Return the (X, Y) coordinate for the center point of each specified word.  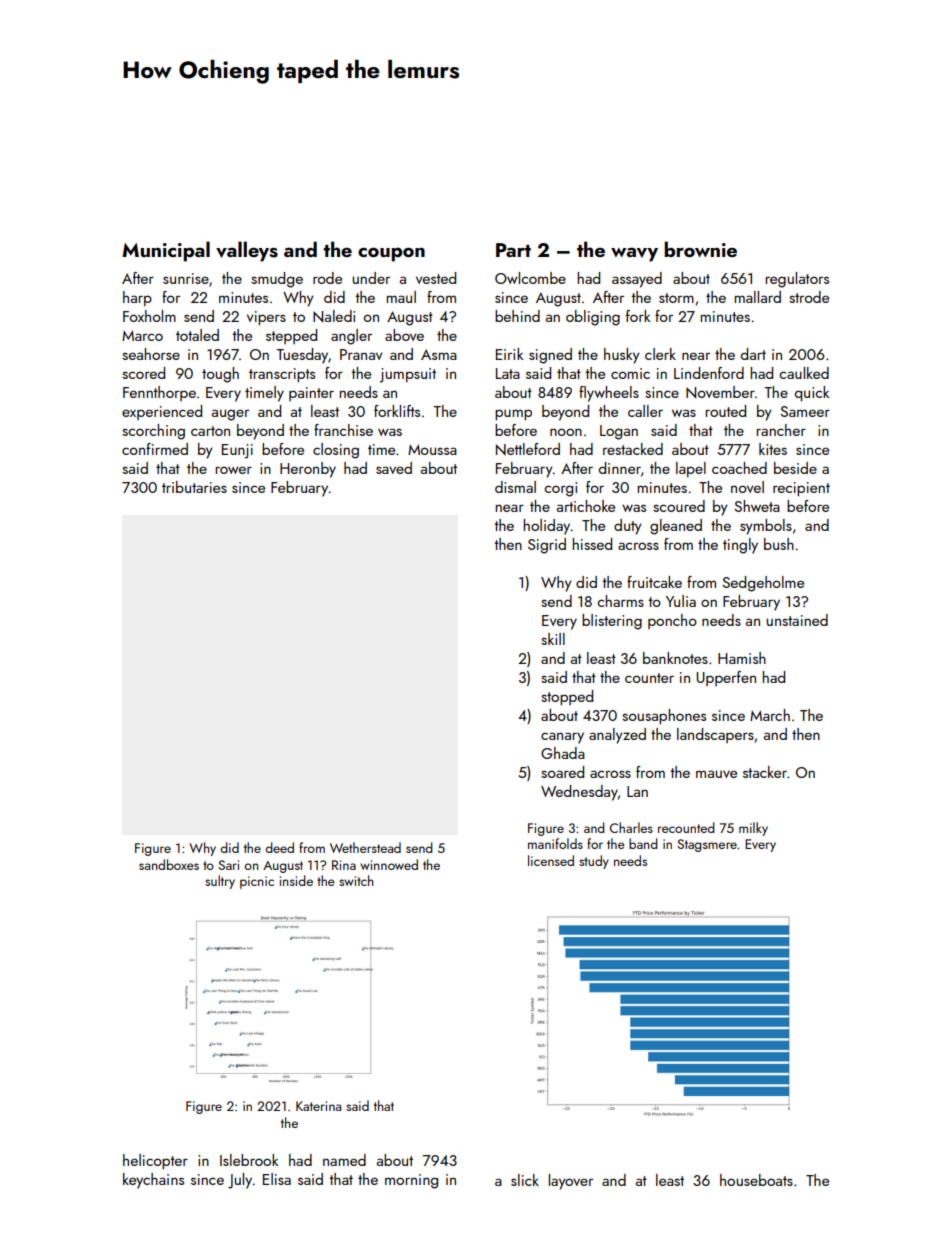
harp (137, 298)
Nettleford (528, 449)
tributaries (194, 487)
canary (562, 738)
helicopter (155, 1162)
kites (773, 449)
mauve (716, 774)
